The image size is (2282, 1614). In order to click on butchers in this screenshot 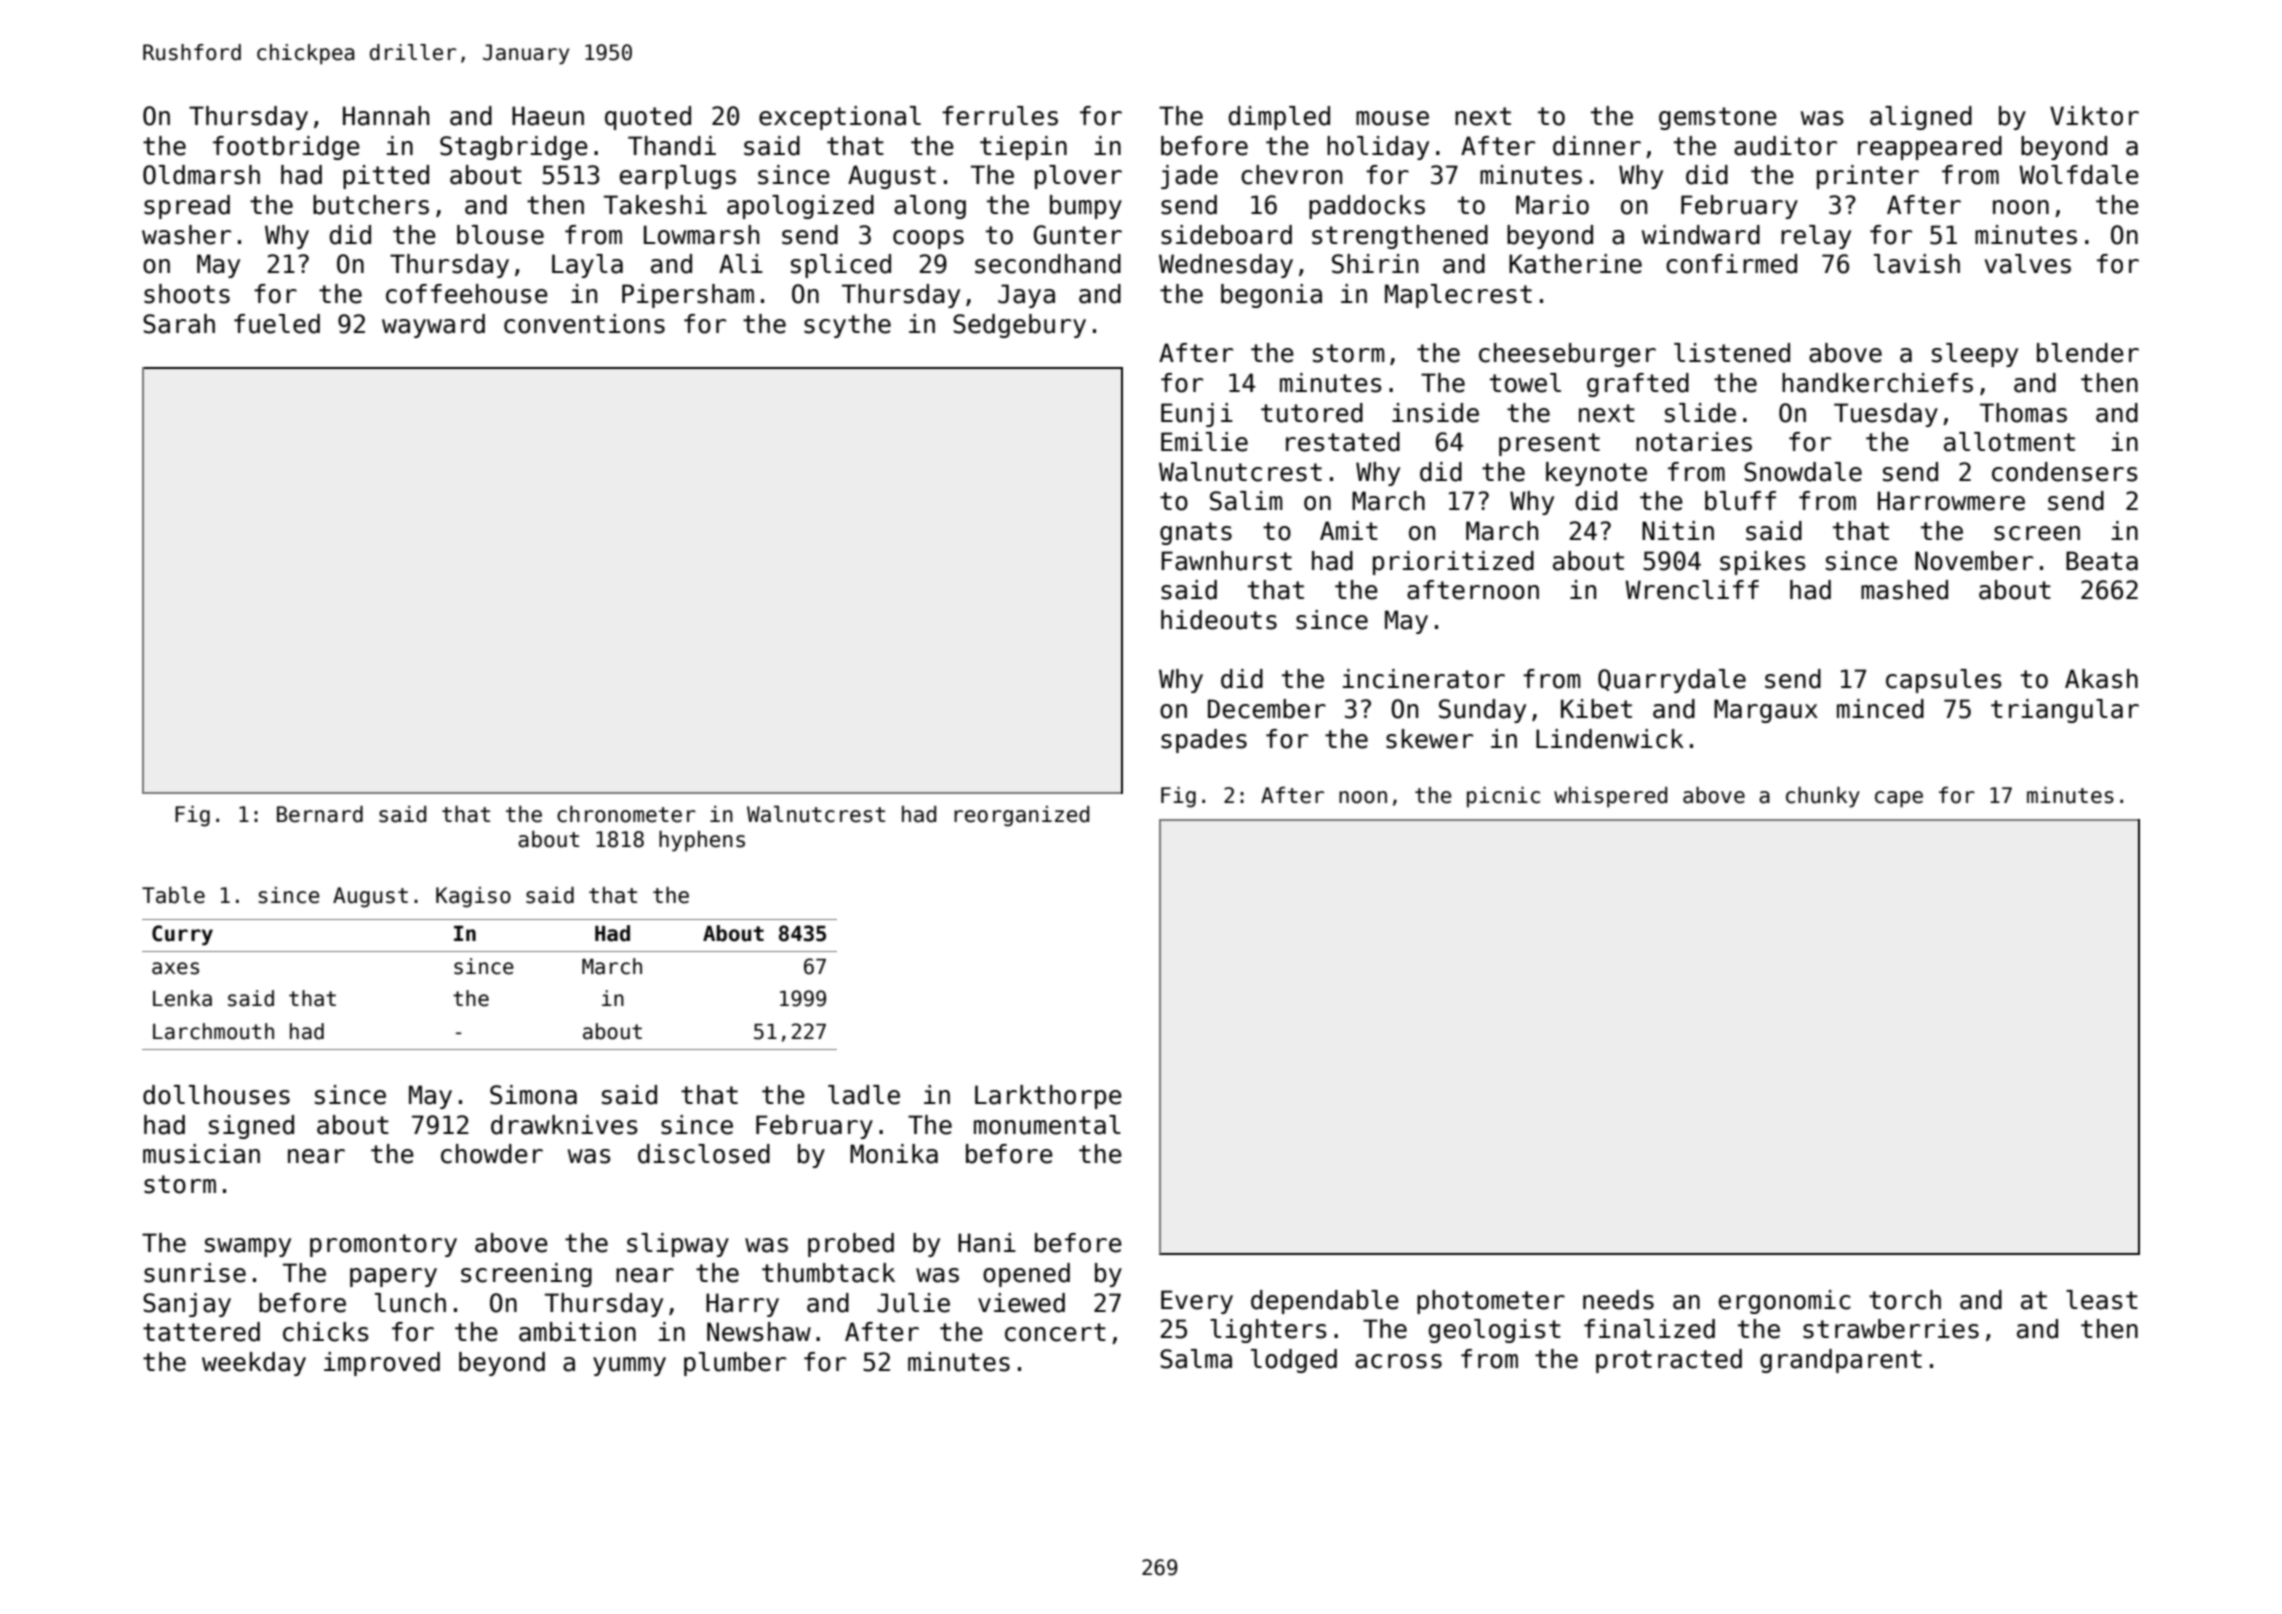, I will do `click(371, 205)`.
